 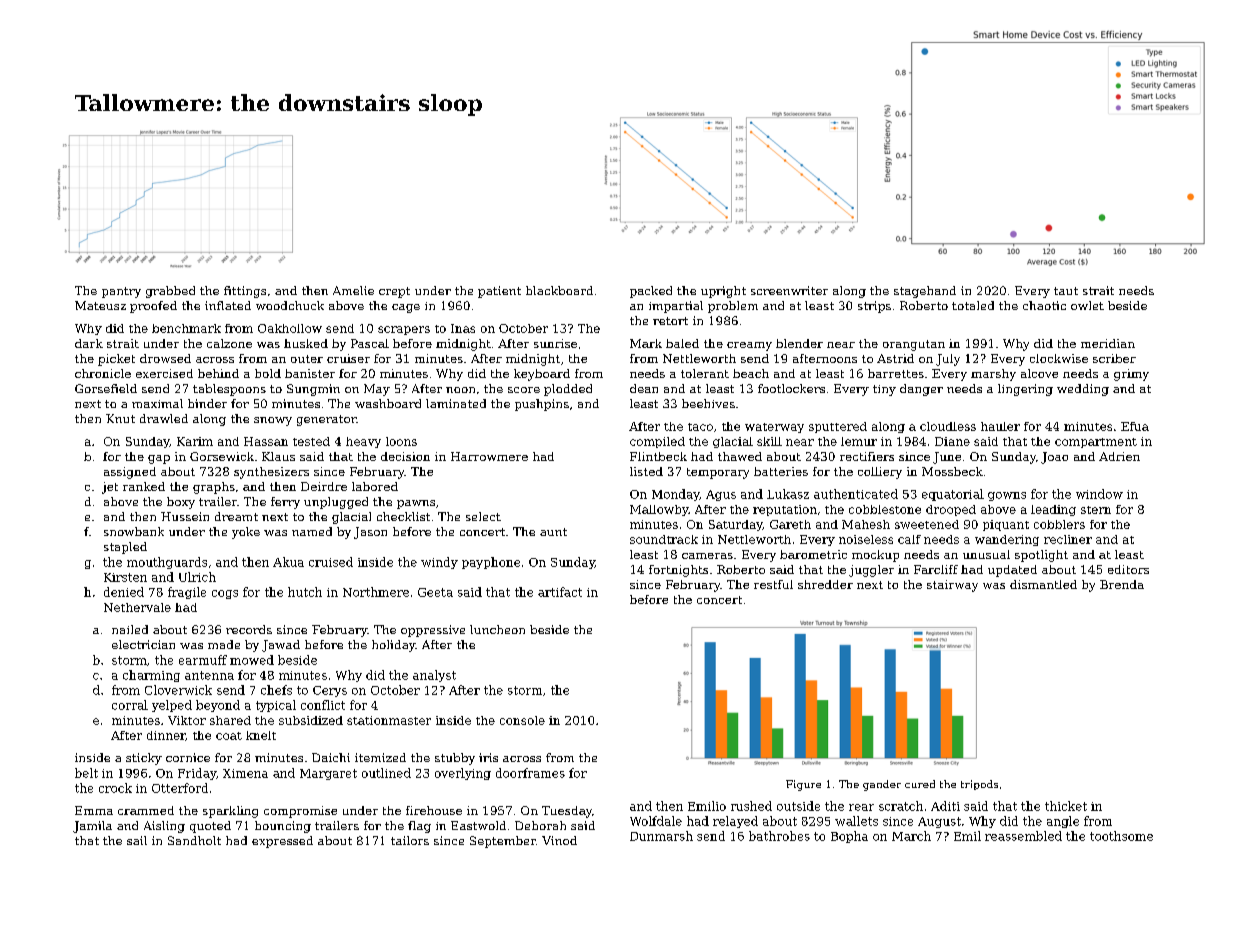 I want to click on belt, so click(x=86, y=773).
